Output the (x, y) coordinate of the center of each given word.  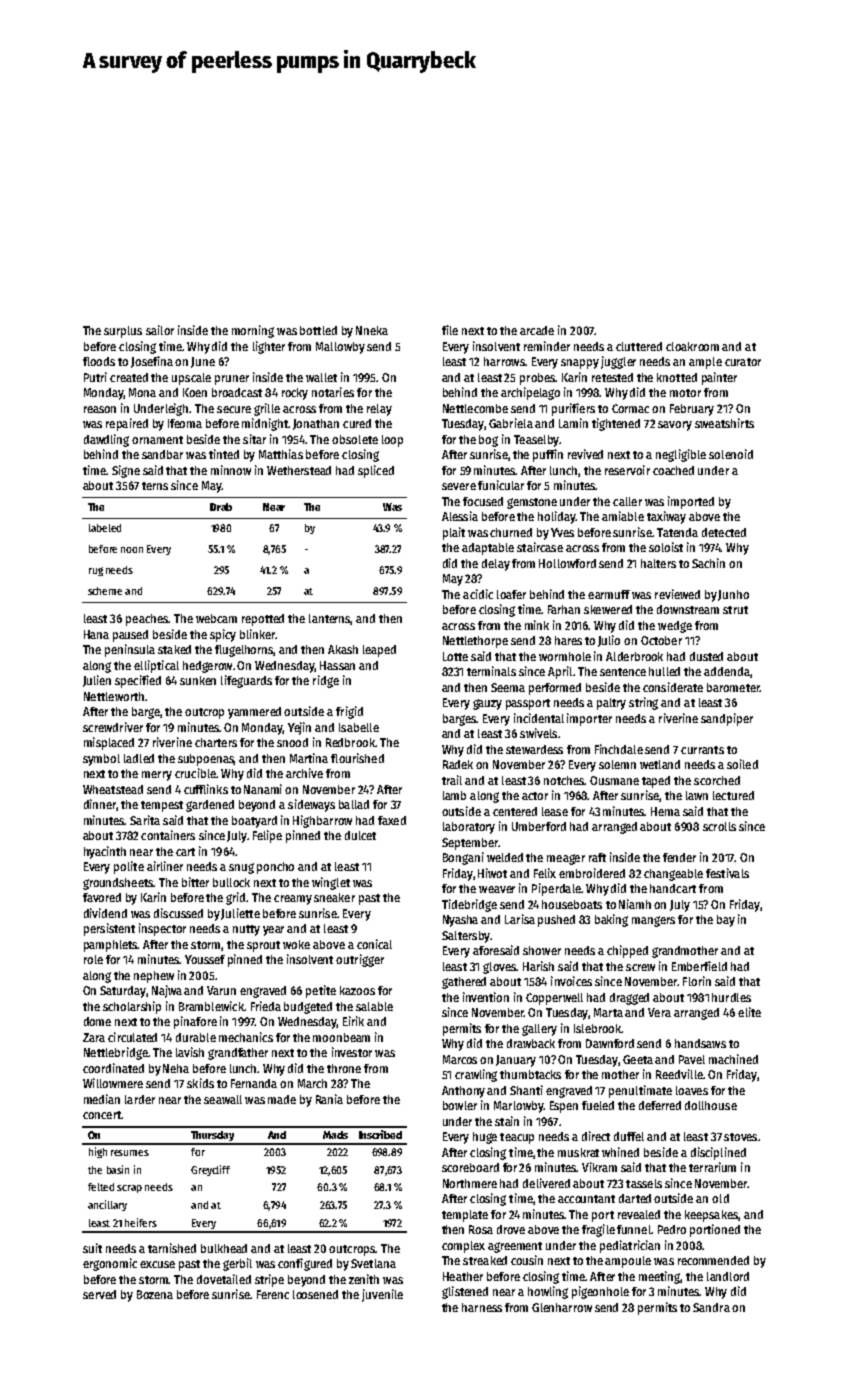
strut (735, 610)
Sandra (711, 1307)
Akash (343, 649)
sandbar (162, 454)
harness (482, 1307)
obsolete (355, 439)
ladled (139, 758)
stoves (740, 1137)
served (99, 1294)
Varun (221, 990)
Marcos (460, 1059)
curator (743, 362)
